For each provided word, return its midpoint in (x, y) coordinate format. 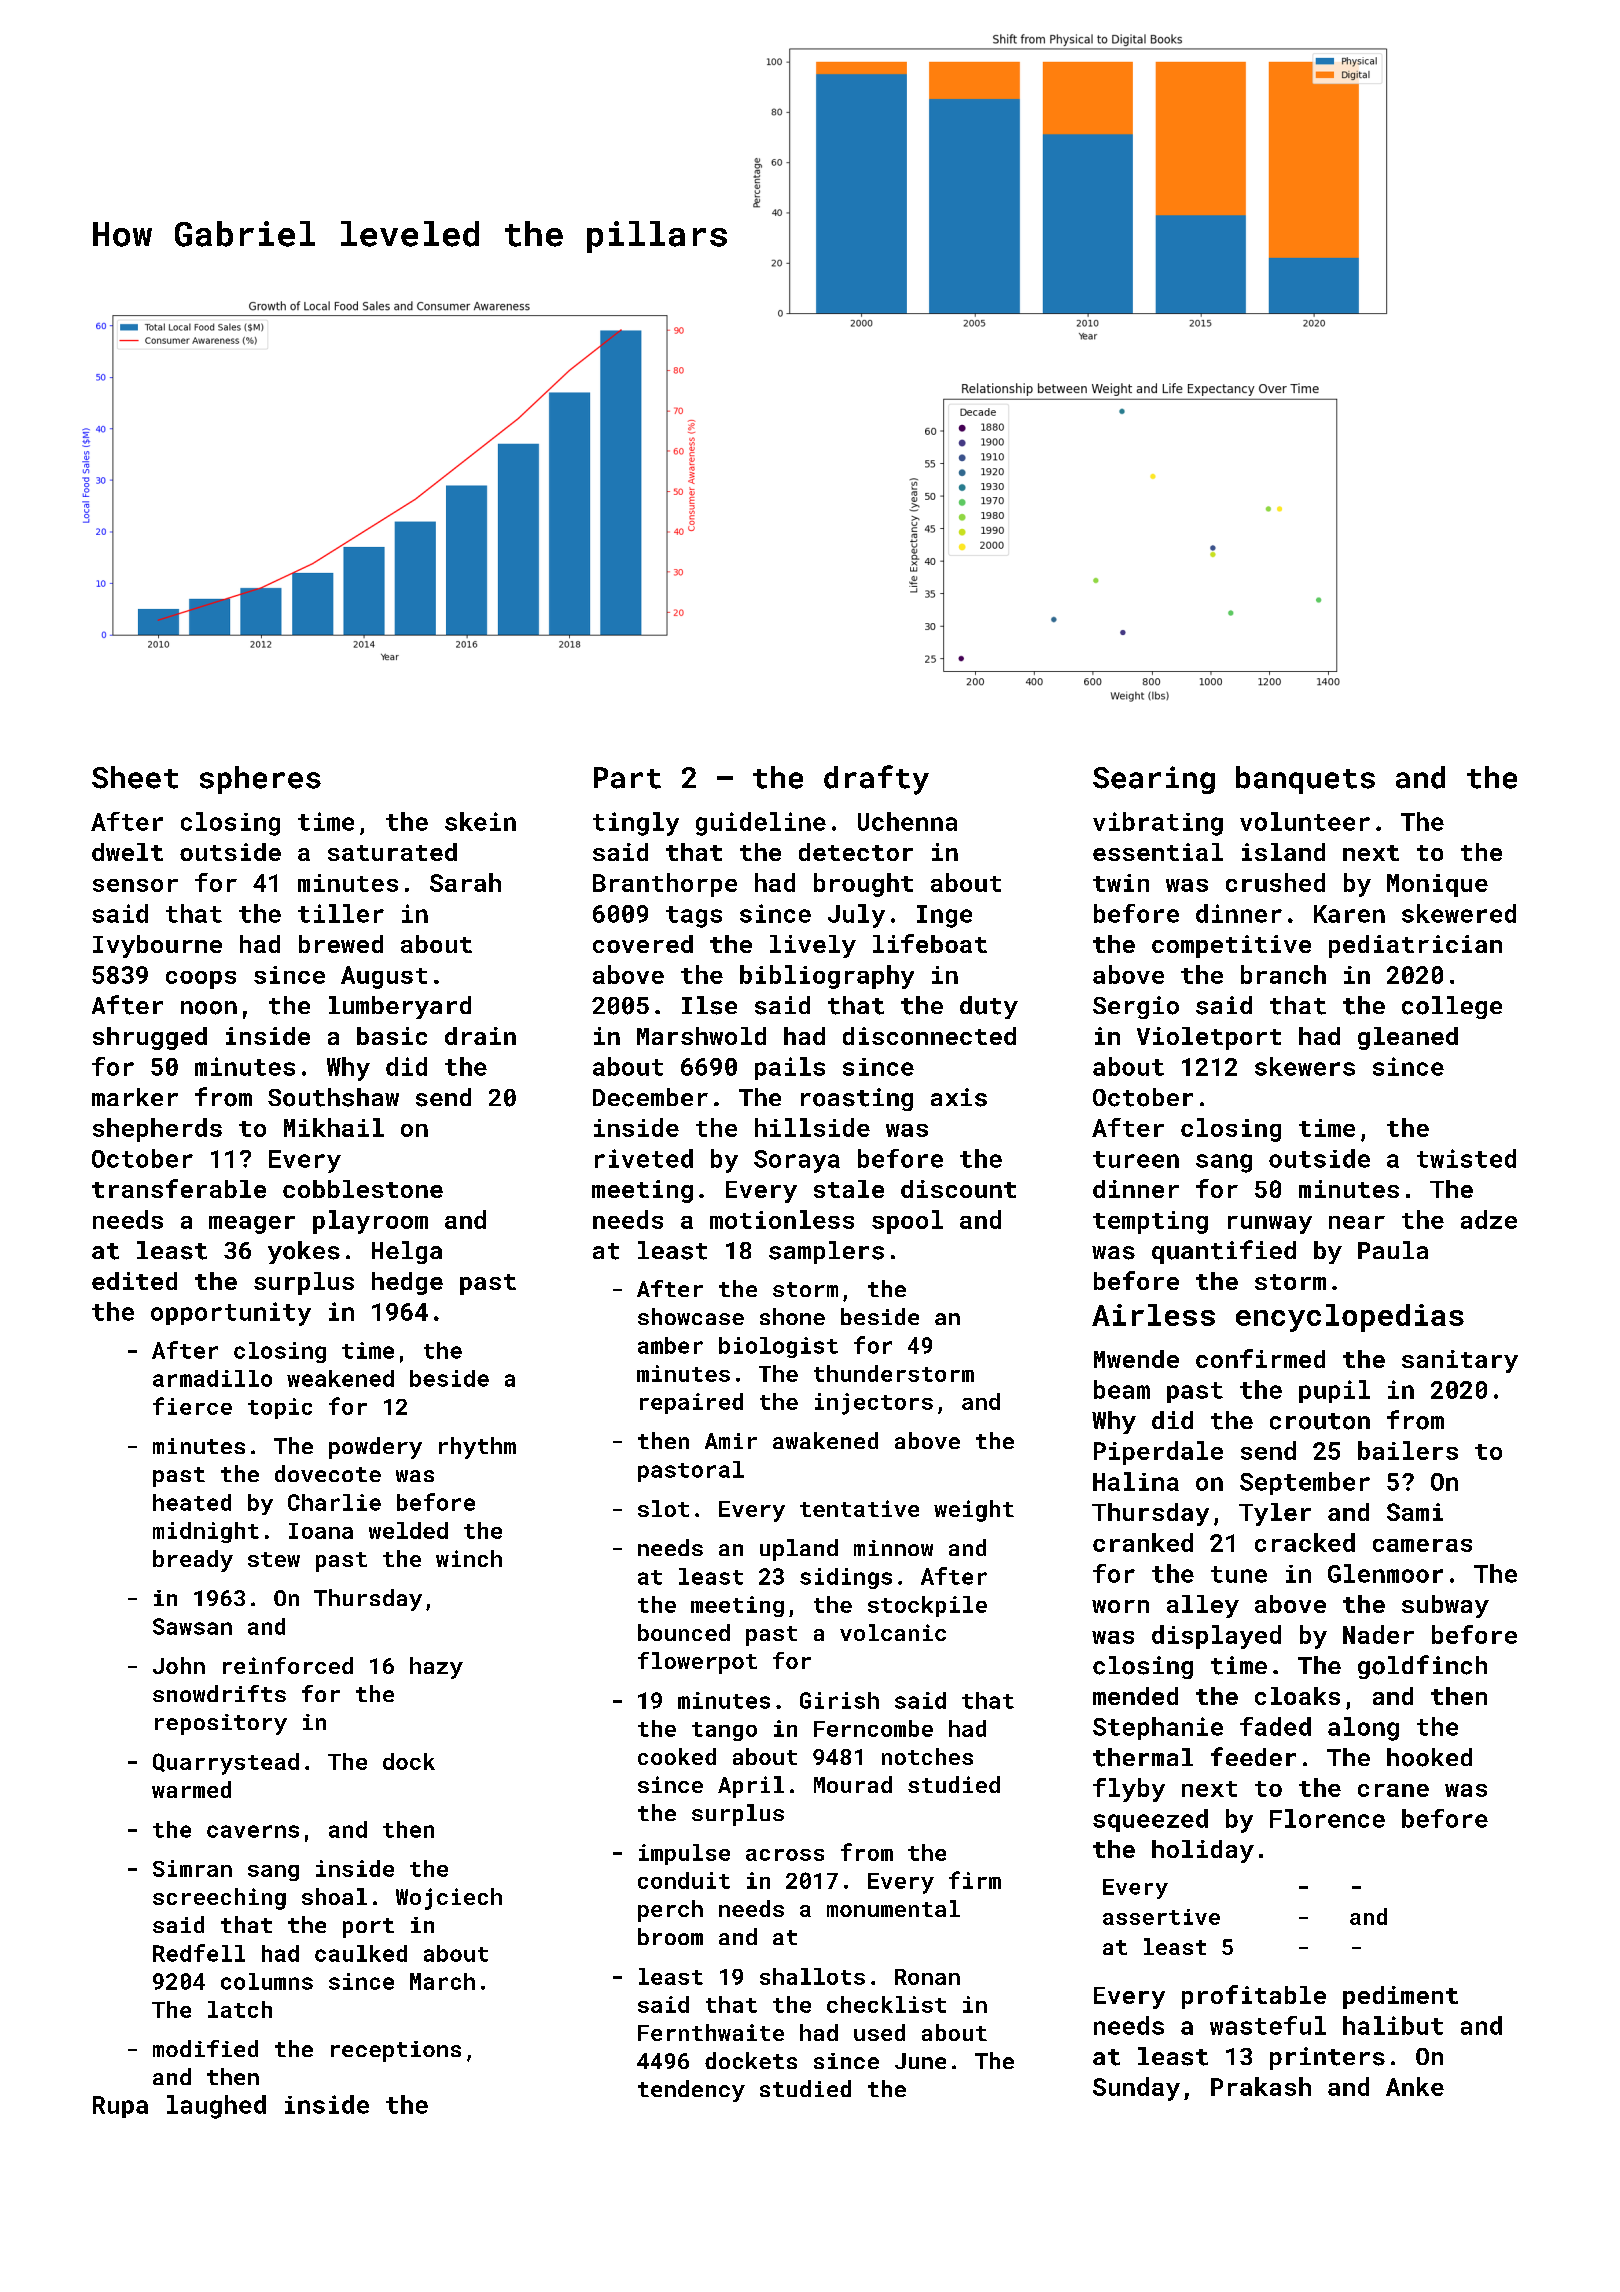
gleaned (1408, 1038)
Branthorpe (665, 885)
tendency (691, 2091)
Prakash (1261, 2086)
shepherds (157, 1130)
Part (627, 778)
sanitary (1460, 1361)
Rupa (120, 2107)
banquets (1305, 780)
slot (663, 1508)
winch (469, 1558)
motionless (782, 1219)
